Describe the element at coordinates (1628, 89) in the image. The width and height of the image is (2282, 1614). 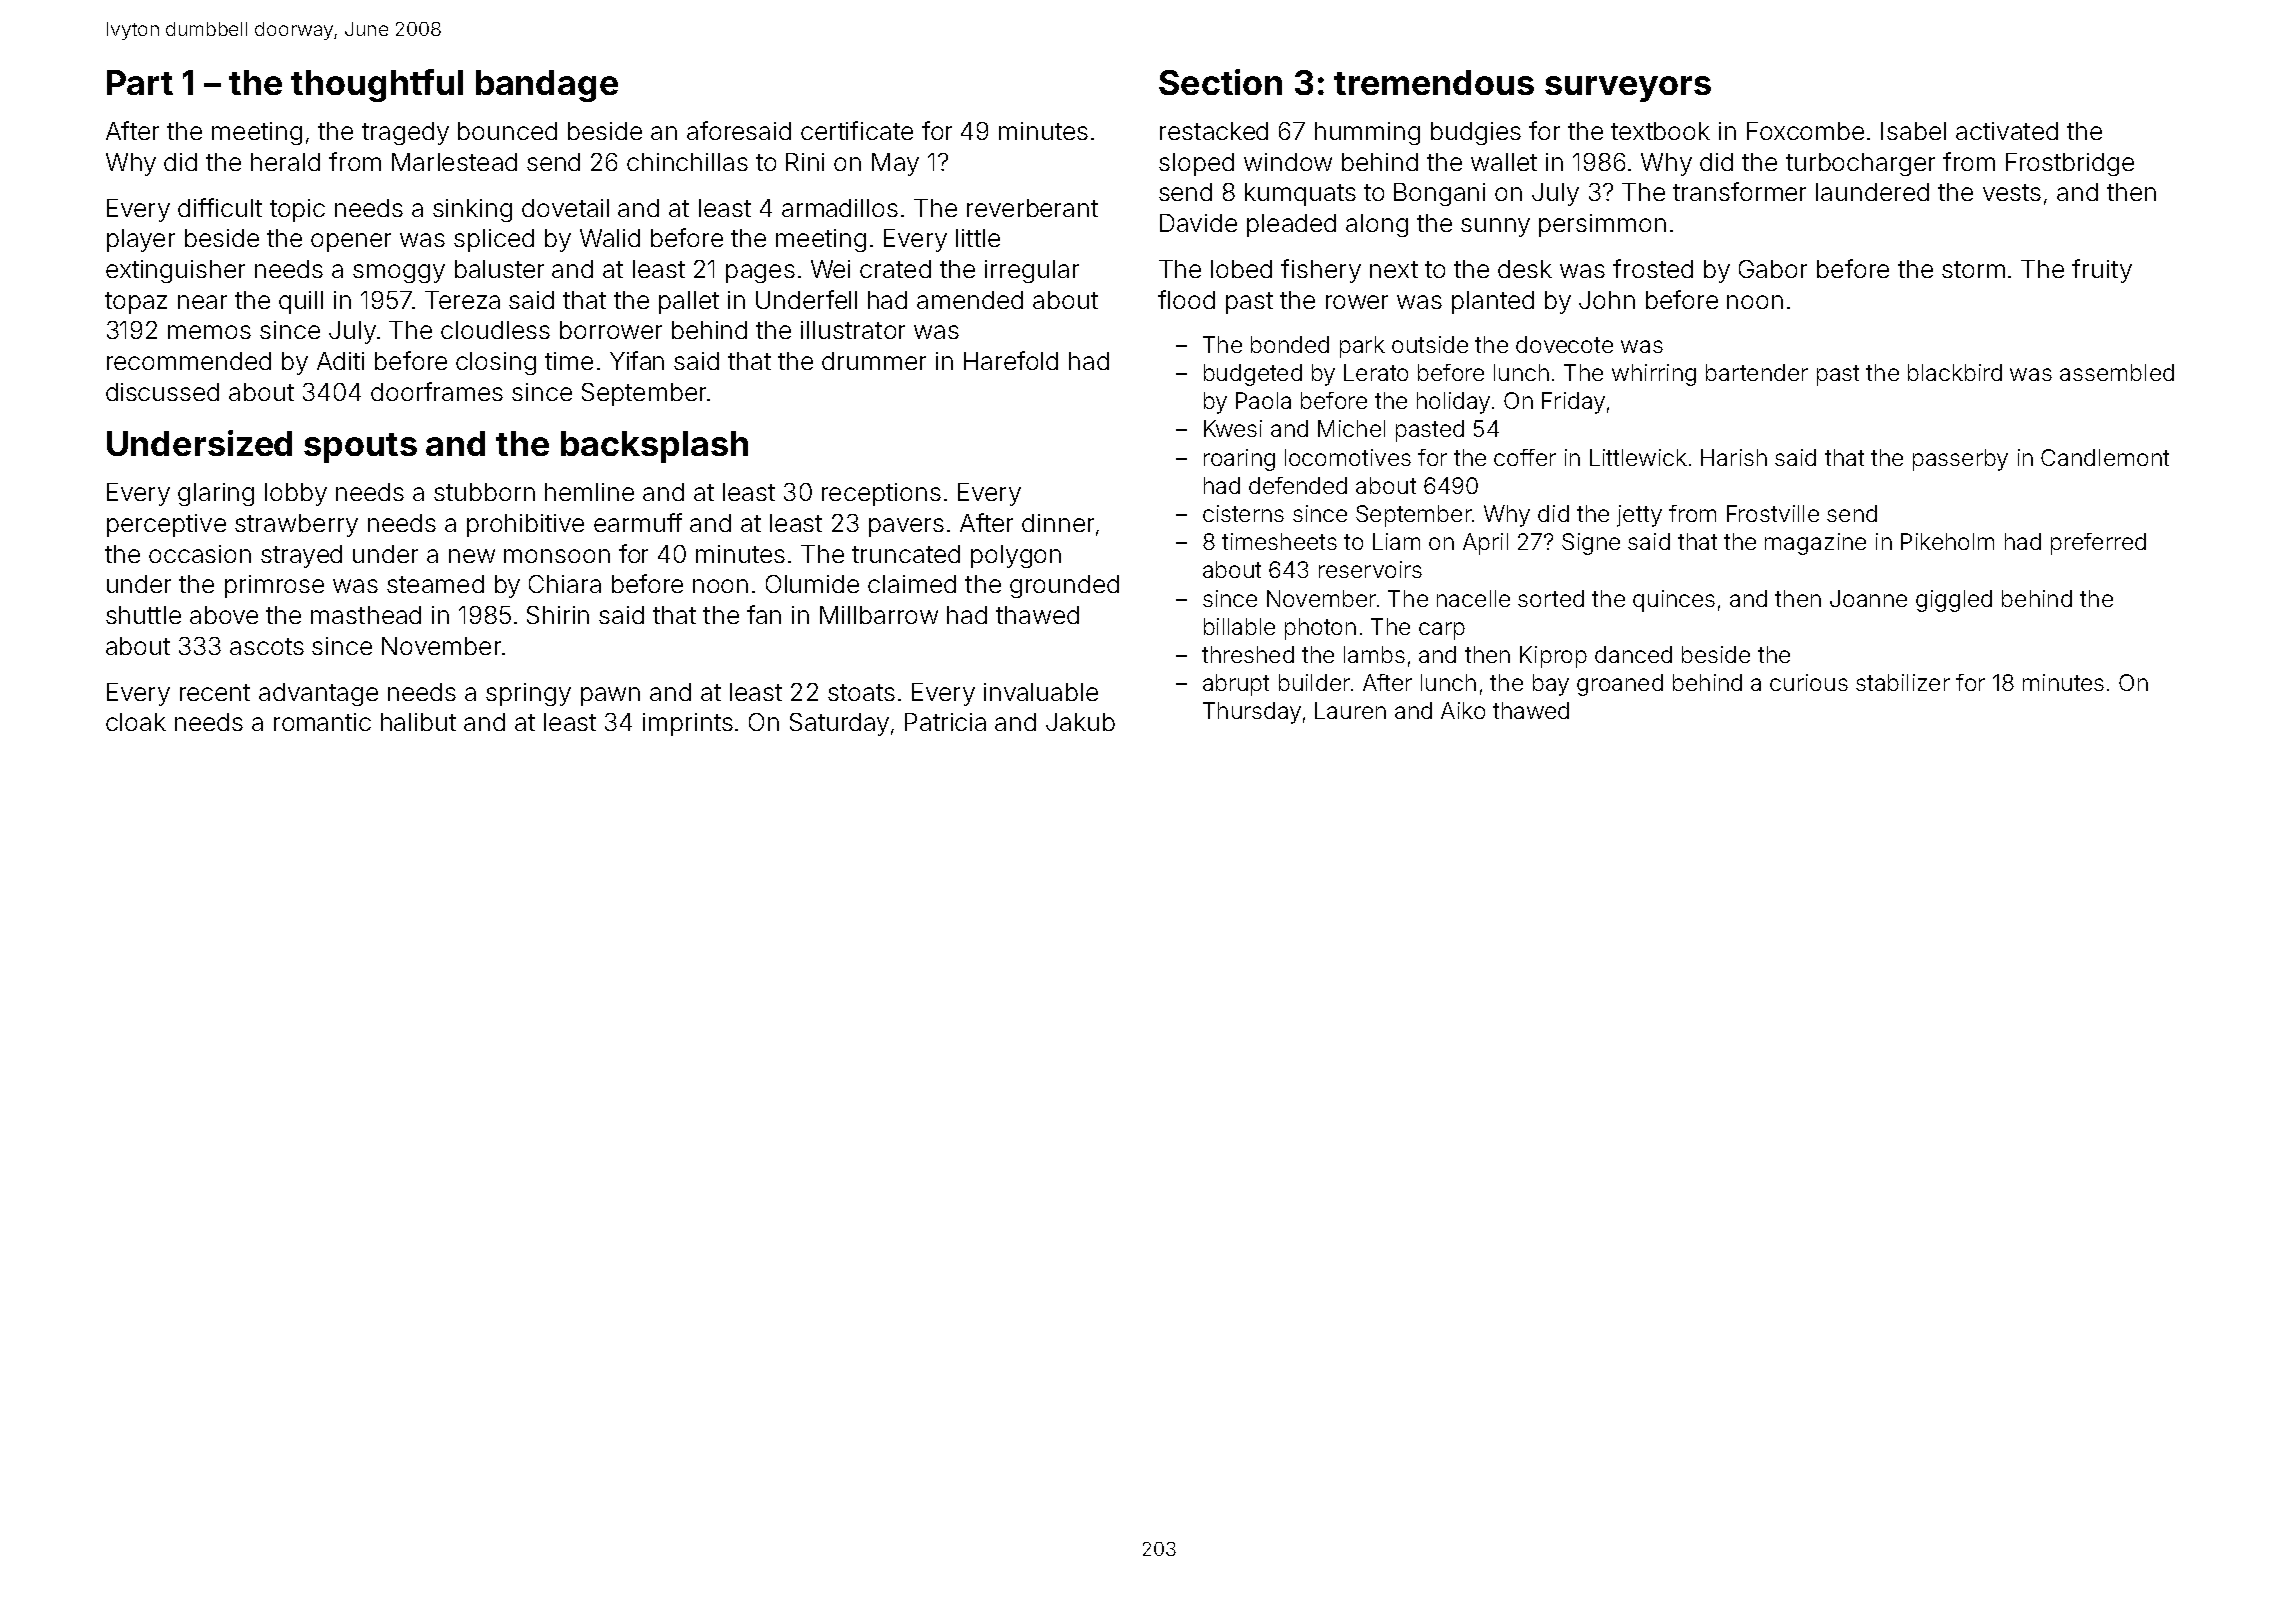
I see `surveyors` at that location.
